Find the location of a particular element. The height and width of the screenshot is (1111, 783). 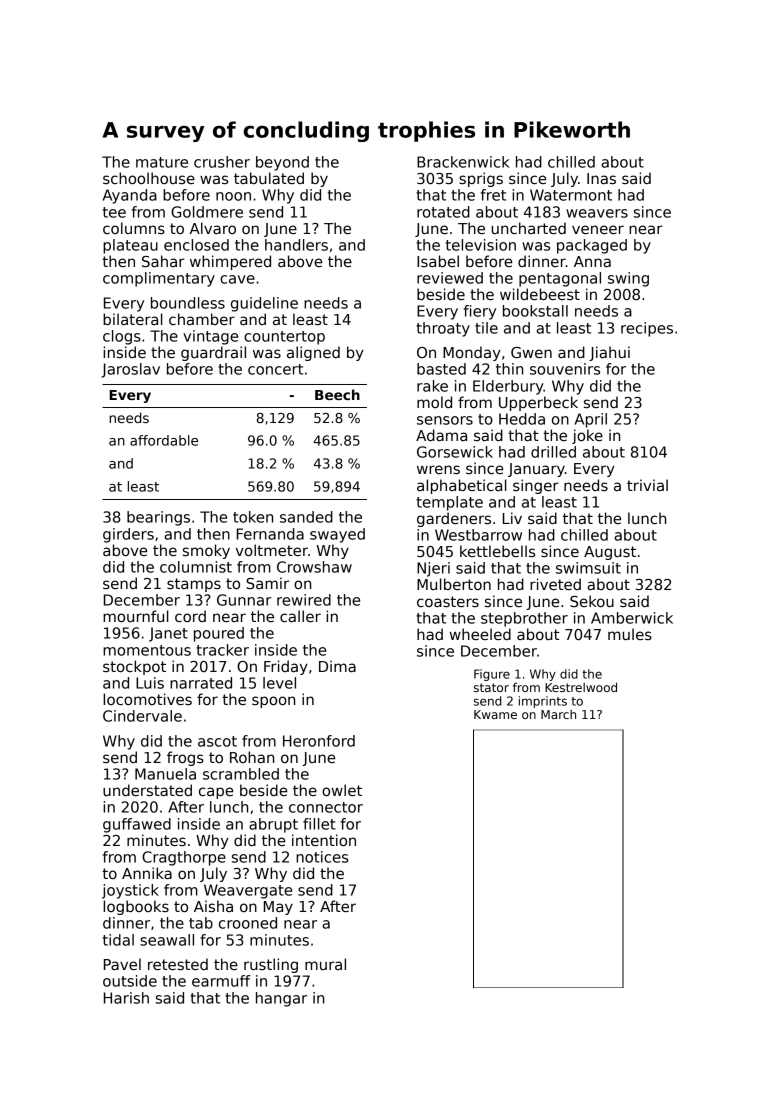

gardeners is located at coordinates (454, 519).
